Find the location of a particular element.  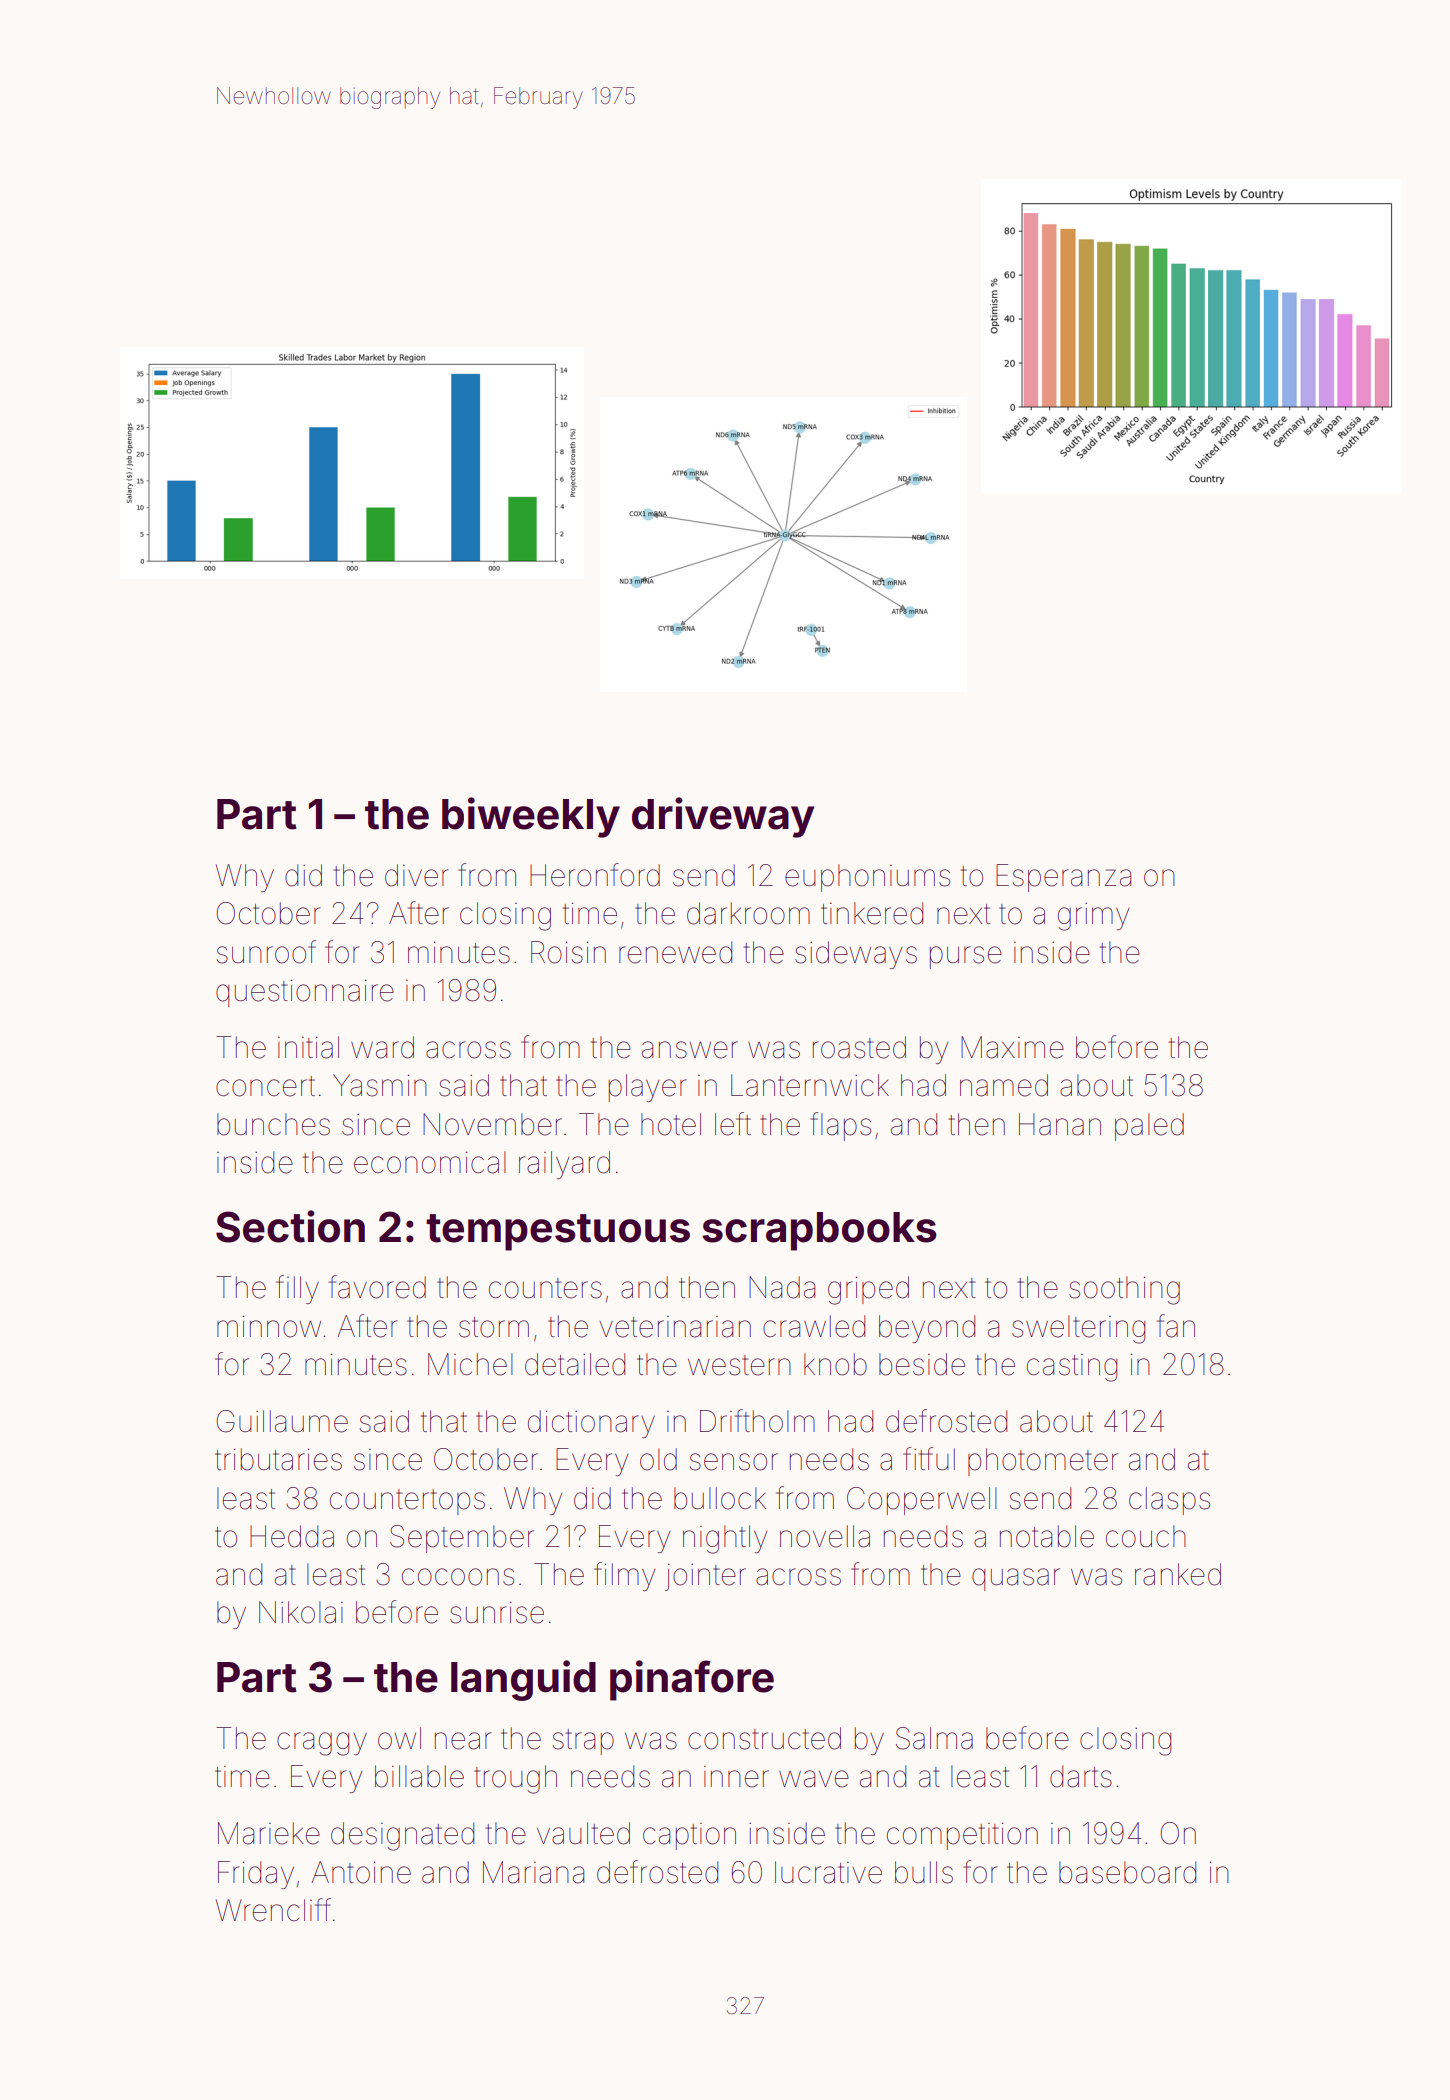

designated is located at coordinates (402, 1836).
